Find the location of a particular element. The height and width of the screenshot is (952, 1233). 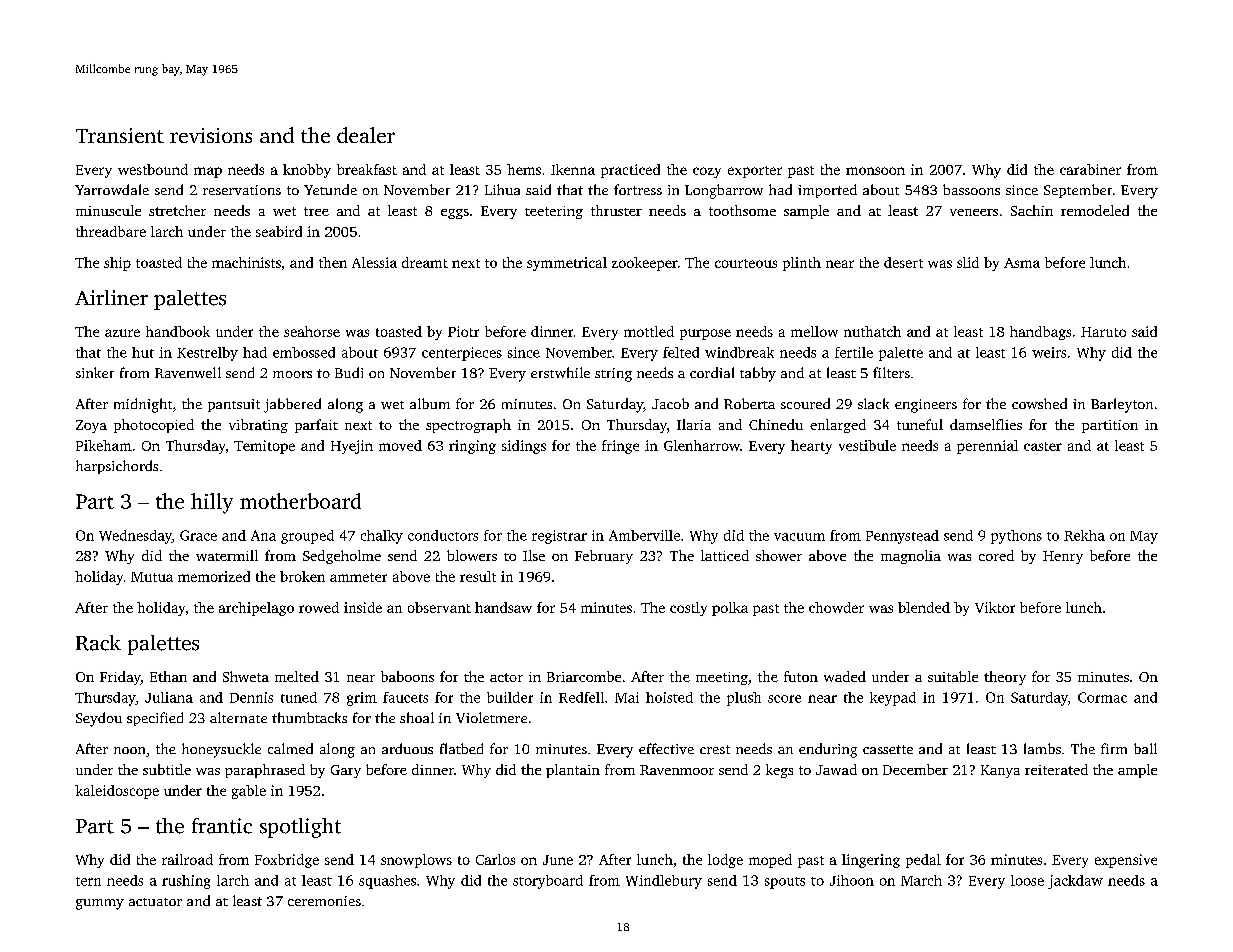

practiced is located at coordinates (630, 171).
